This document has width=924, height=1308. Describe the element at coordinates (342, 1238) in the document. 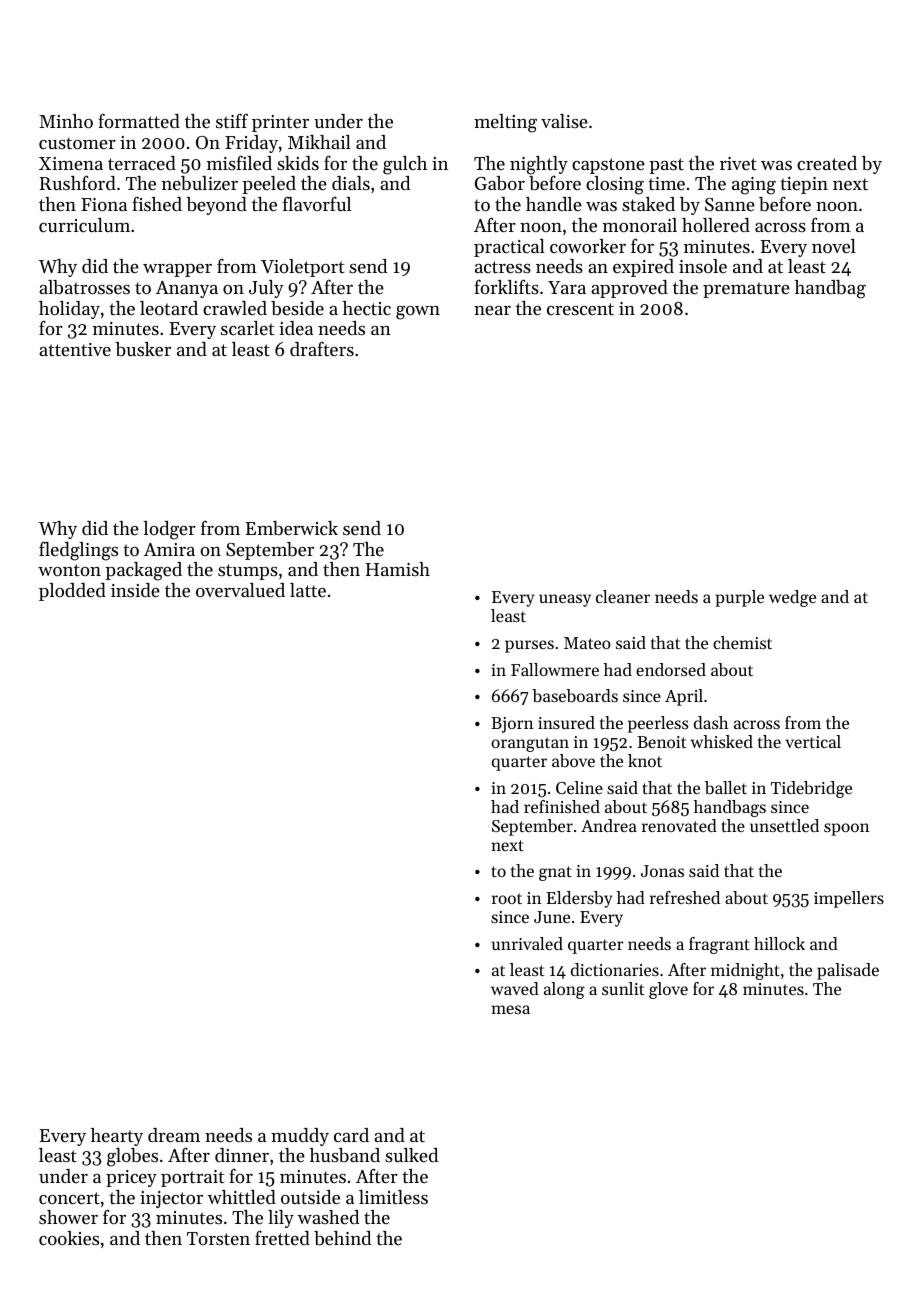

I see `behind` at that location.
